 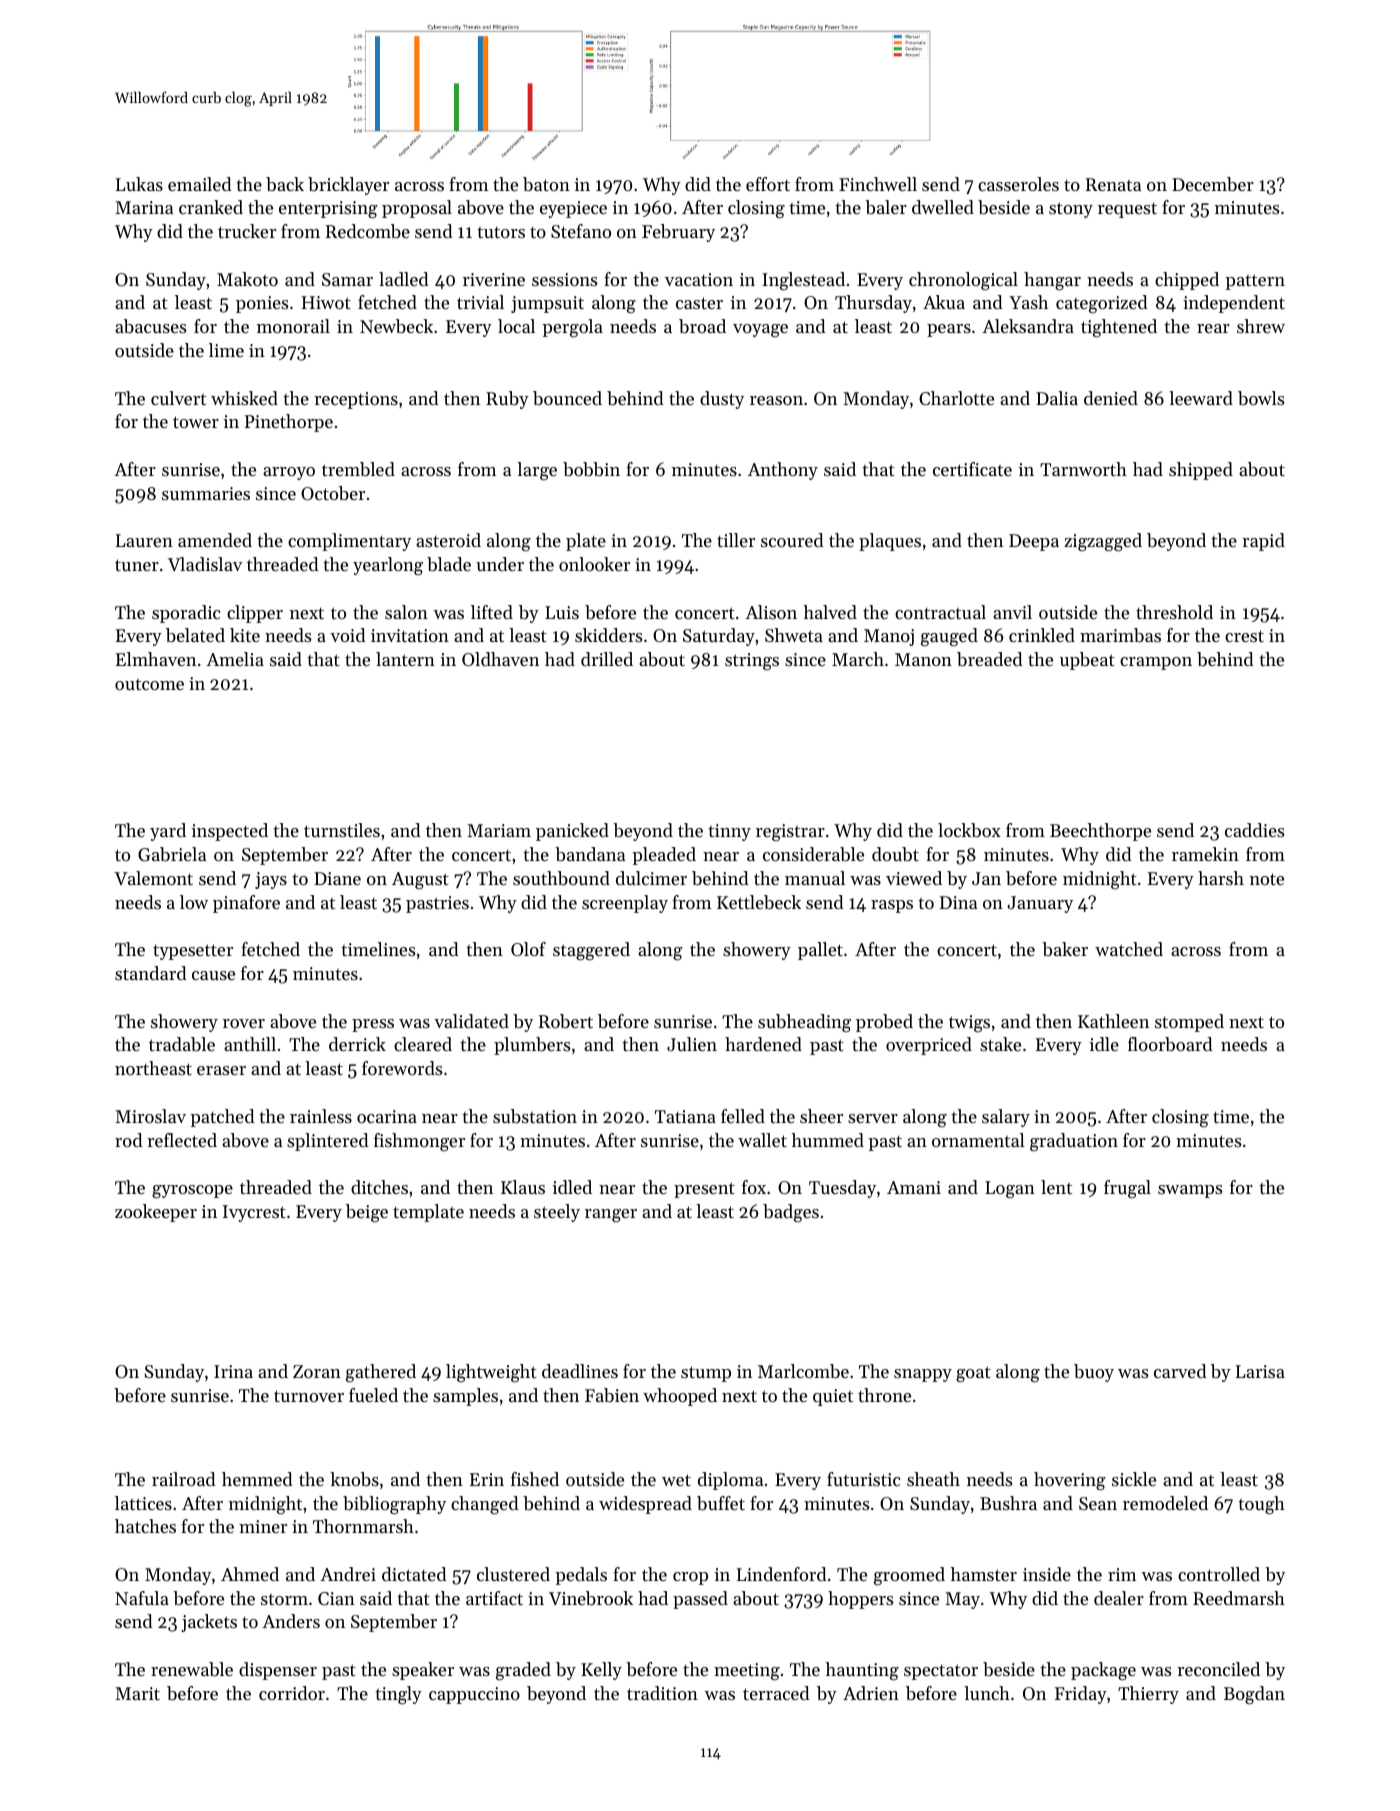 What do you see at coordinates (184, 1479) in the screenshot?
I see `railroad` at bounding box center [184, 1479].
